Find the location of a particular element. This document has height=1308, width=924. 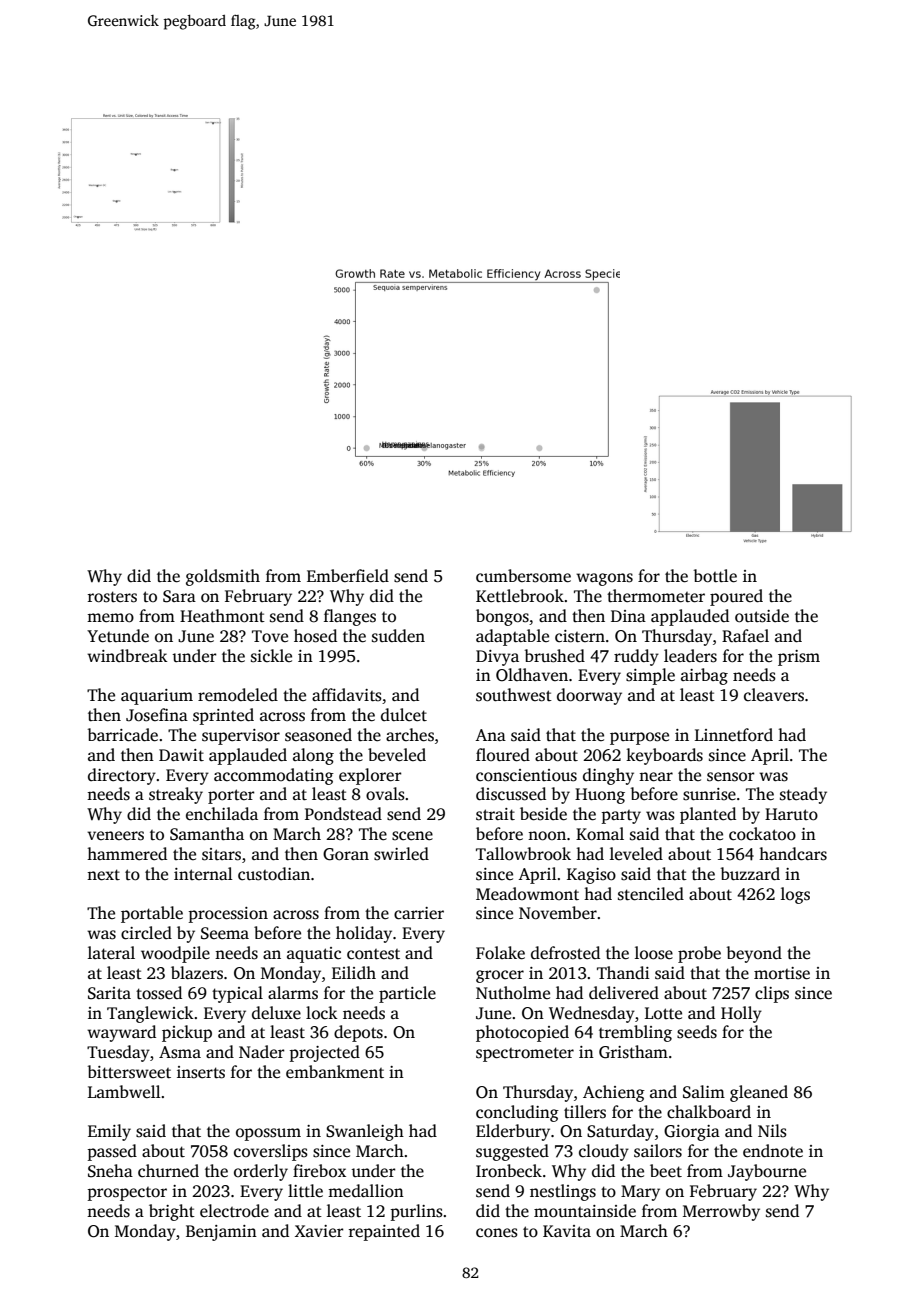

bottle is located at coordinates (715, 576).
